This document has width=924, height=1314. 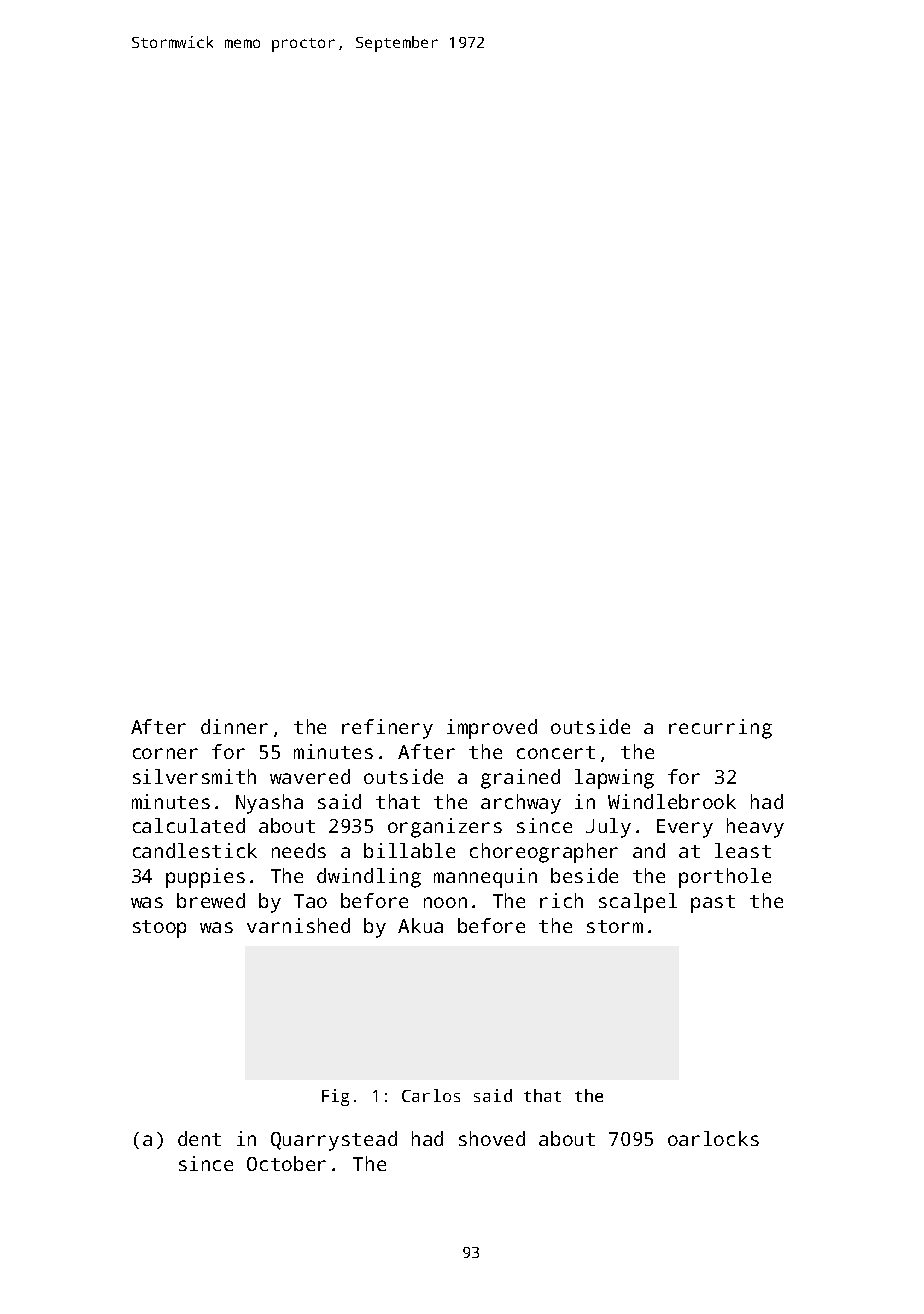 What do you see at coordinates (420, 925) in the document?
I see `Akua` at bounding box center [420, 925].
